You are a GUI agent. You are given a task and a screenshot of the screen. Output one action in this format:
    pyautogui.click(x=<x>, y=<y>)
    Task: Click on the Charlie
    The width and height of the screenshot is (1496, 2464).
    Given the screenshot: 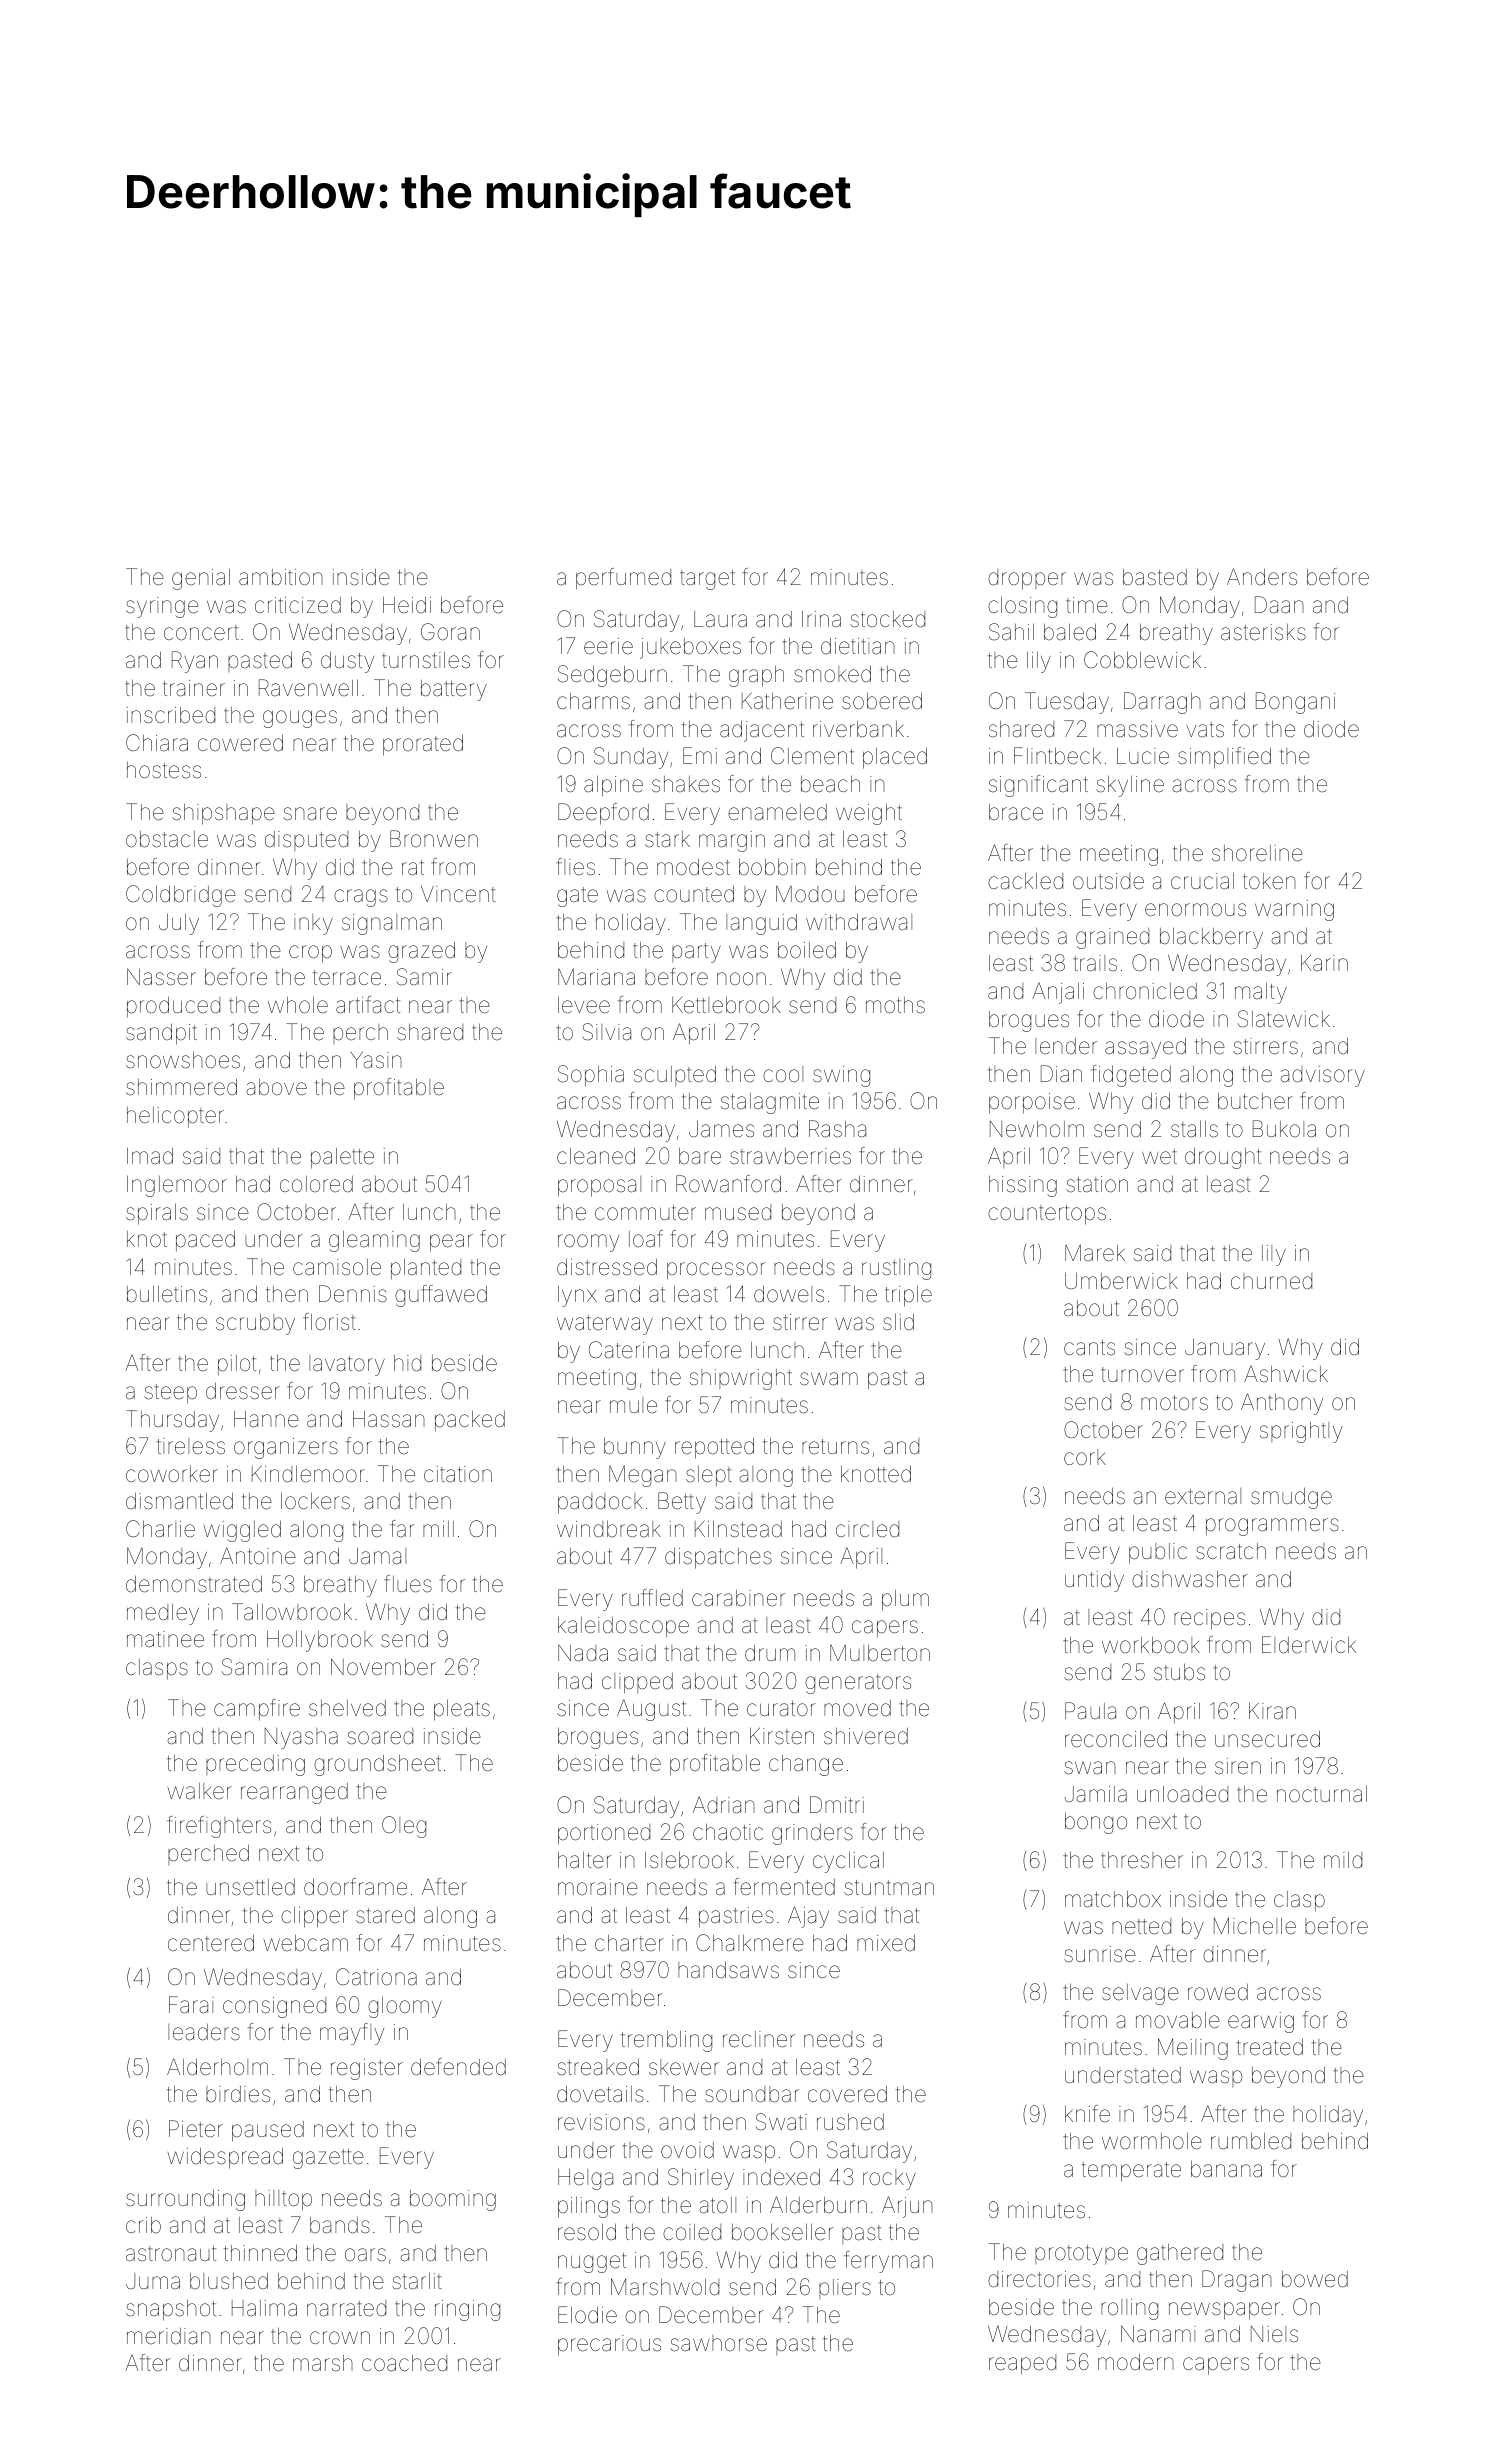 What is the action you would take?
    pyautogui.click(x=160, y=1529)
